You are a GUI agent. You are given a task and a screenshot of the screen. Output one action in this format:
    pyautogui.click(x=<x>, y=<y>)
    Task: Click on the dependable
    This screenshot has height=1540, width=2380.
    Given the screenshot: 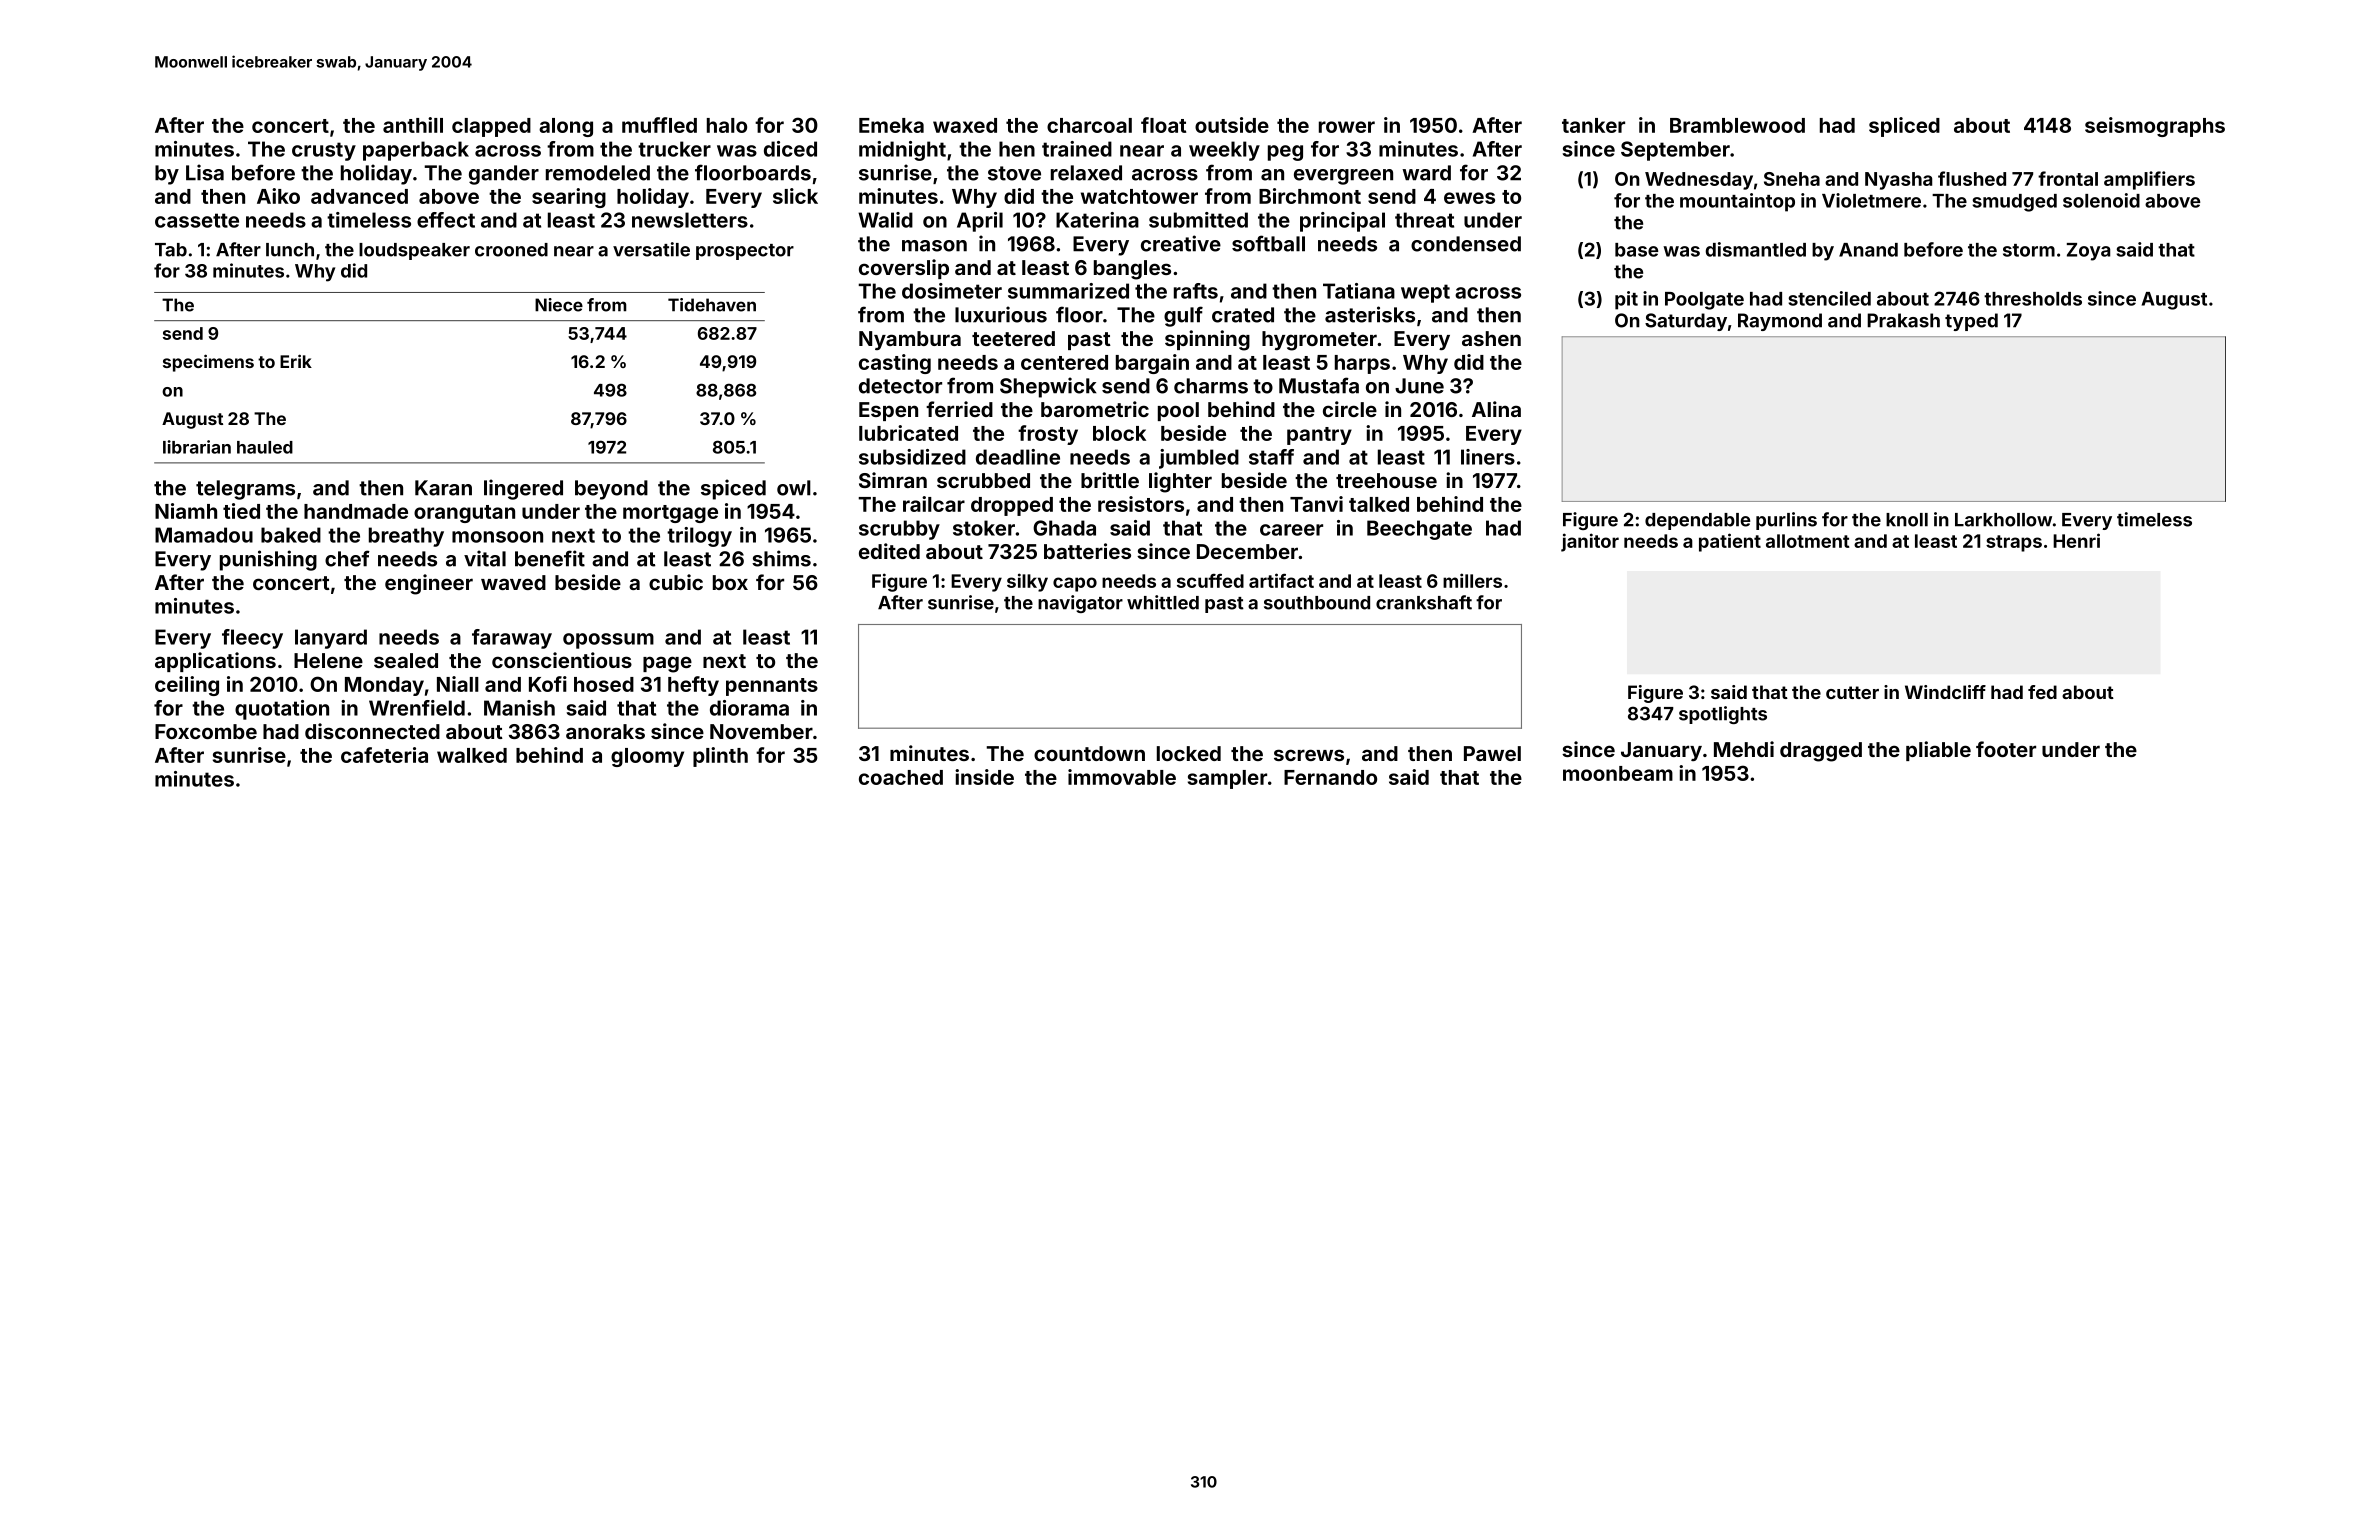 What is the action you would take?
    pyautogui.click(x=1697, y=521)
